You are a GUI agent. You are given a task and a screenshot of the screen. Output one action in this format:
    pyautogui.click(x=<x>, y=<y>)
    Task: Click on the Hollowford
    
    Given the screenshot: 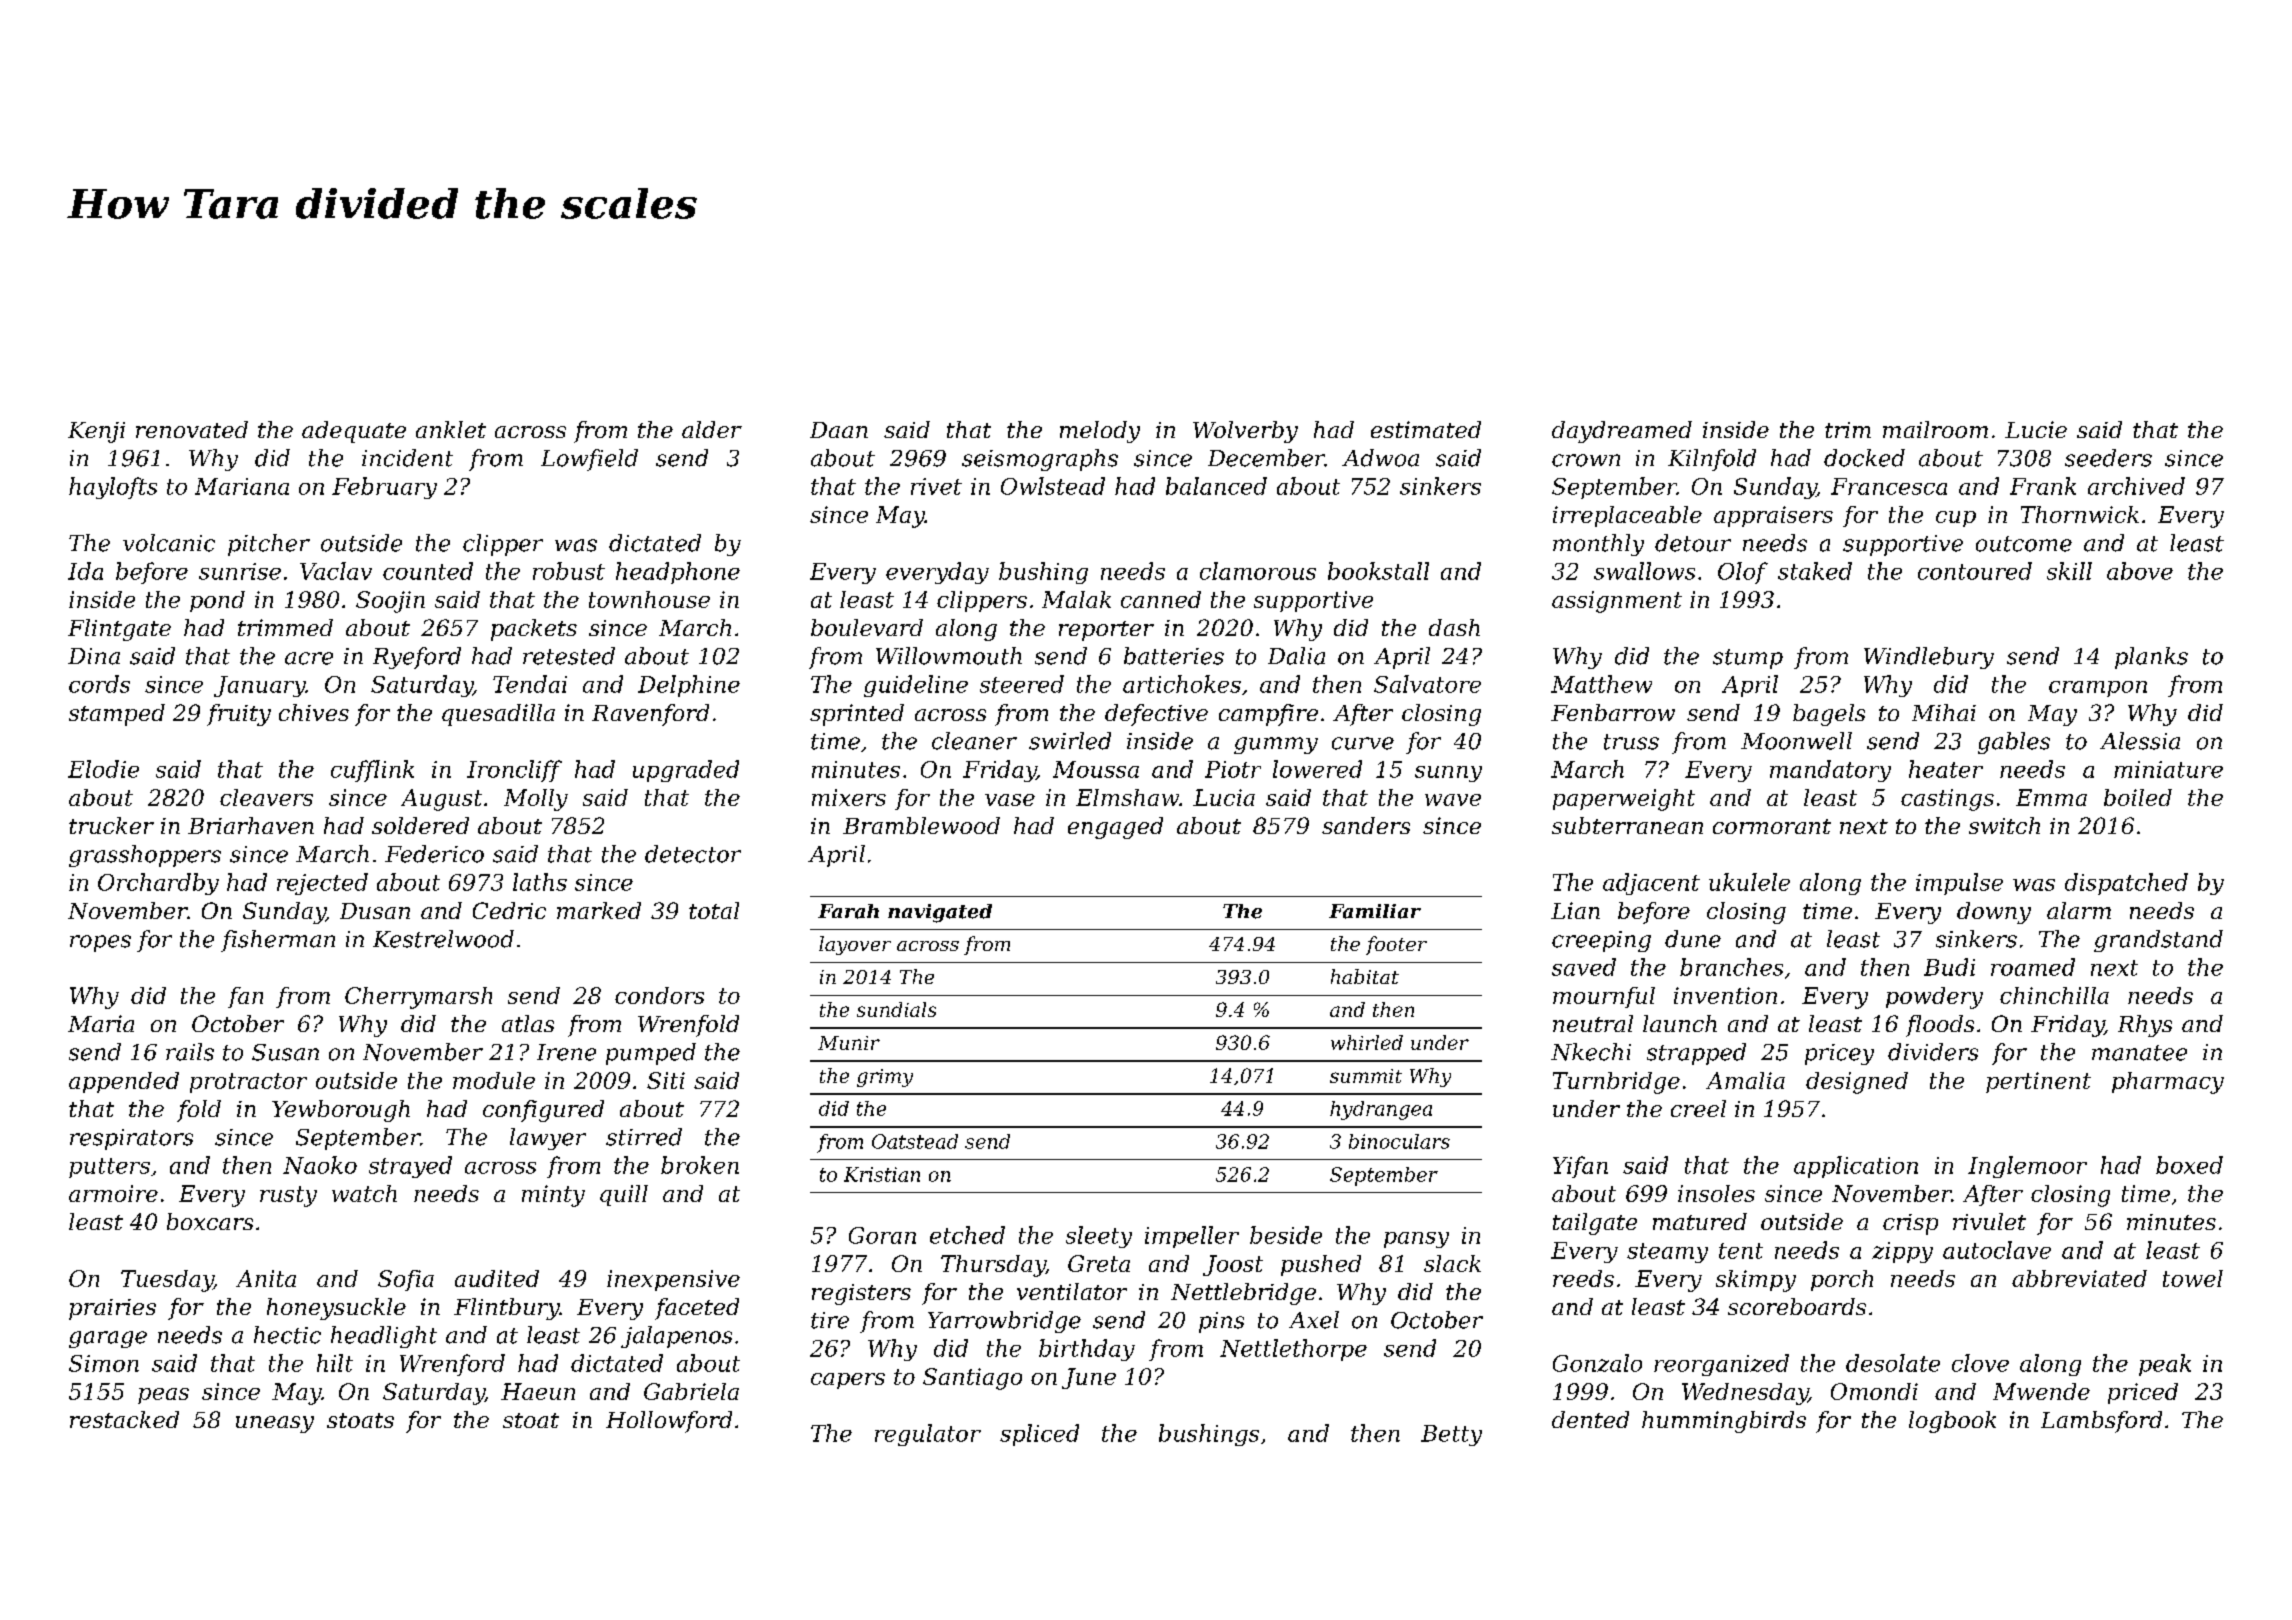 What is the action you would take?
    pyautogui.click(x=669, y=1422)
